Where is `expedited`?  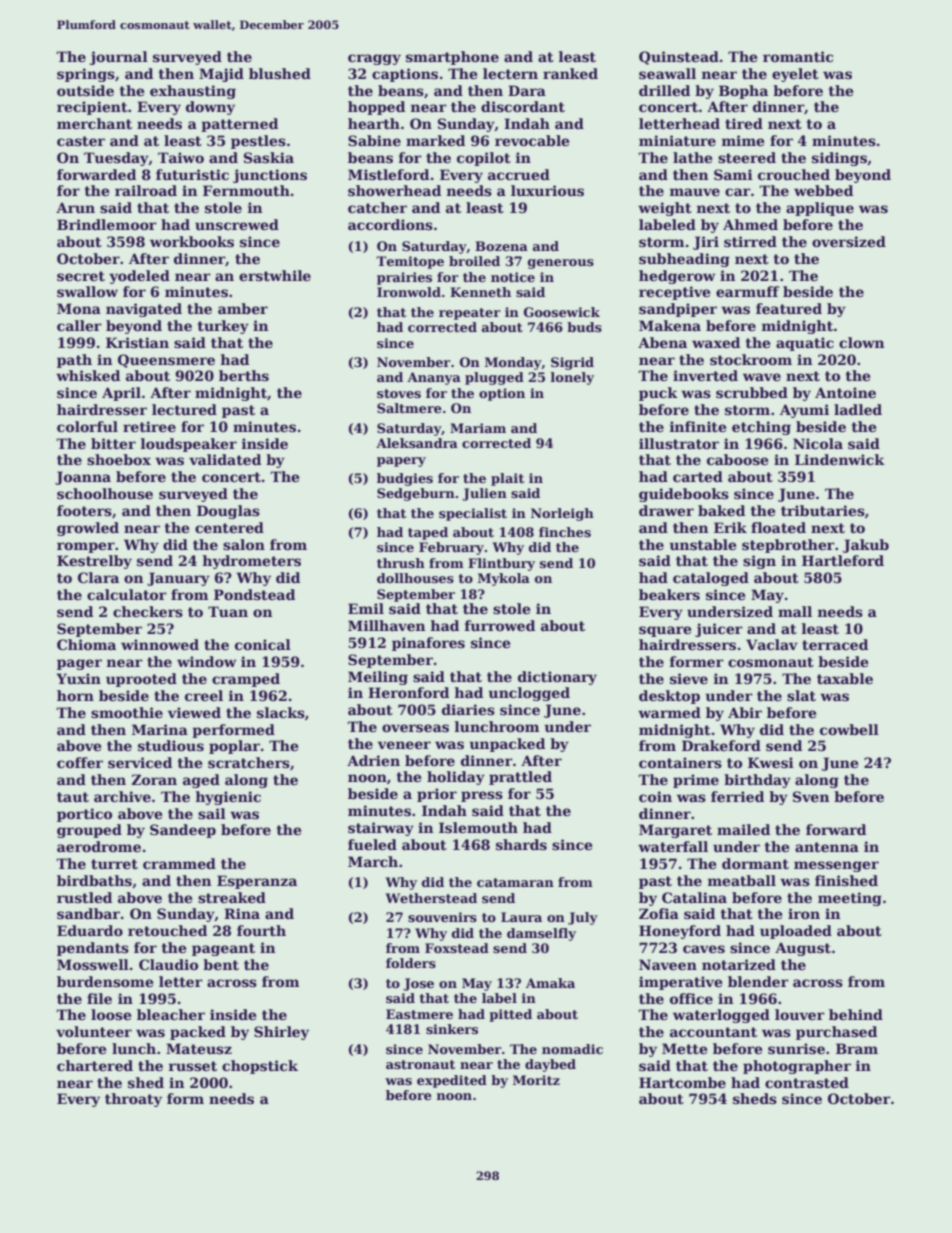 expedited is located at coordinates (452, 1081).
